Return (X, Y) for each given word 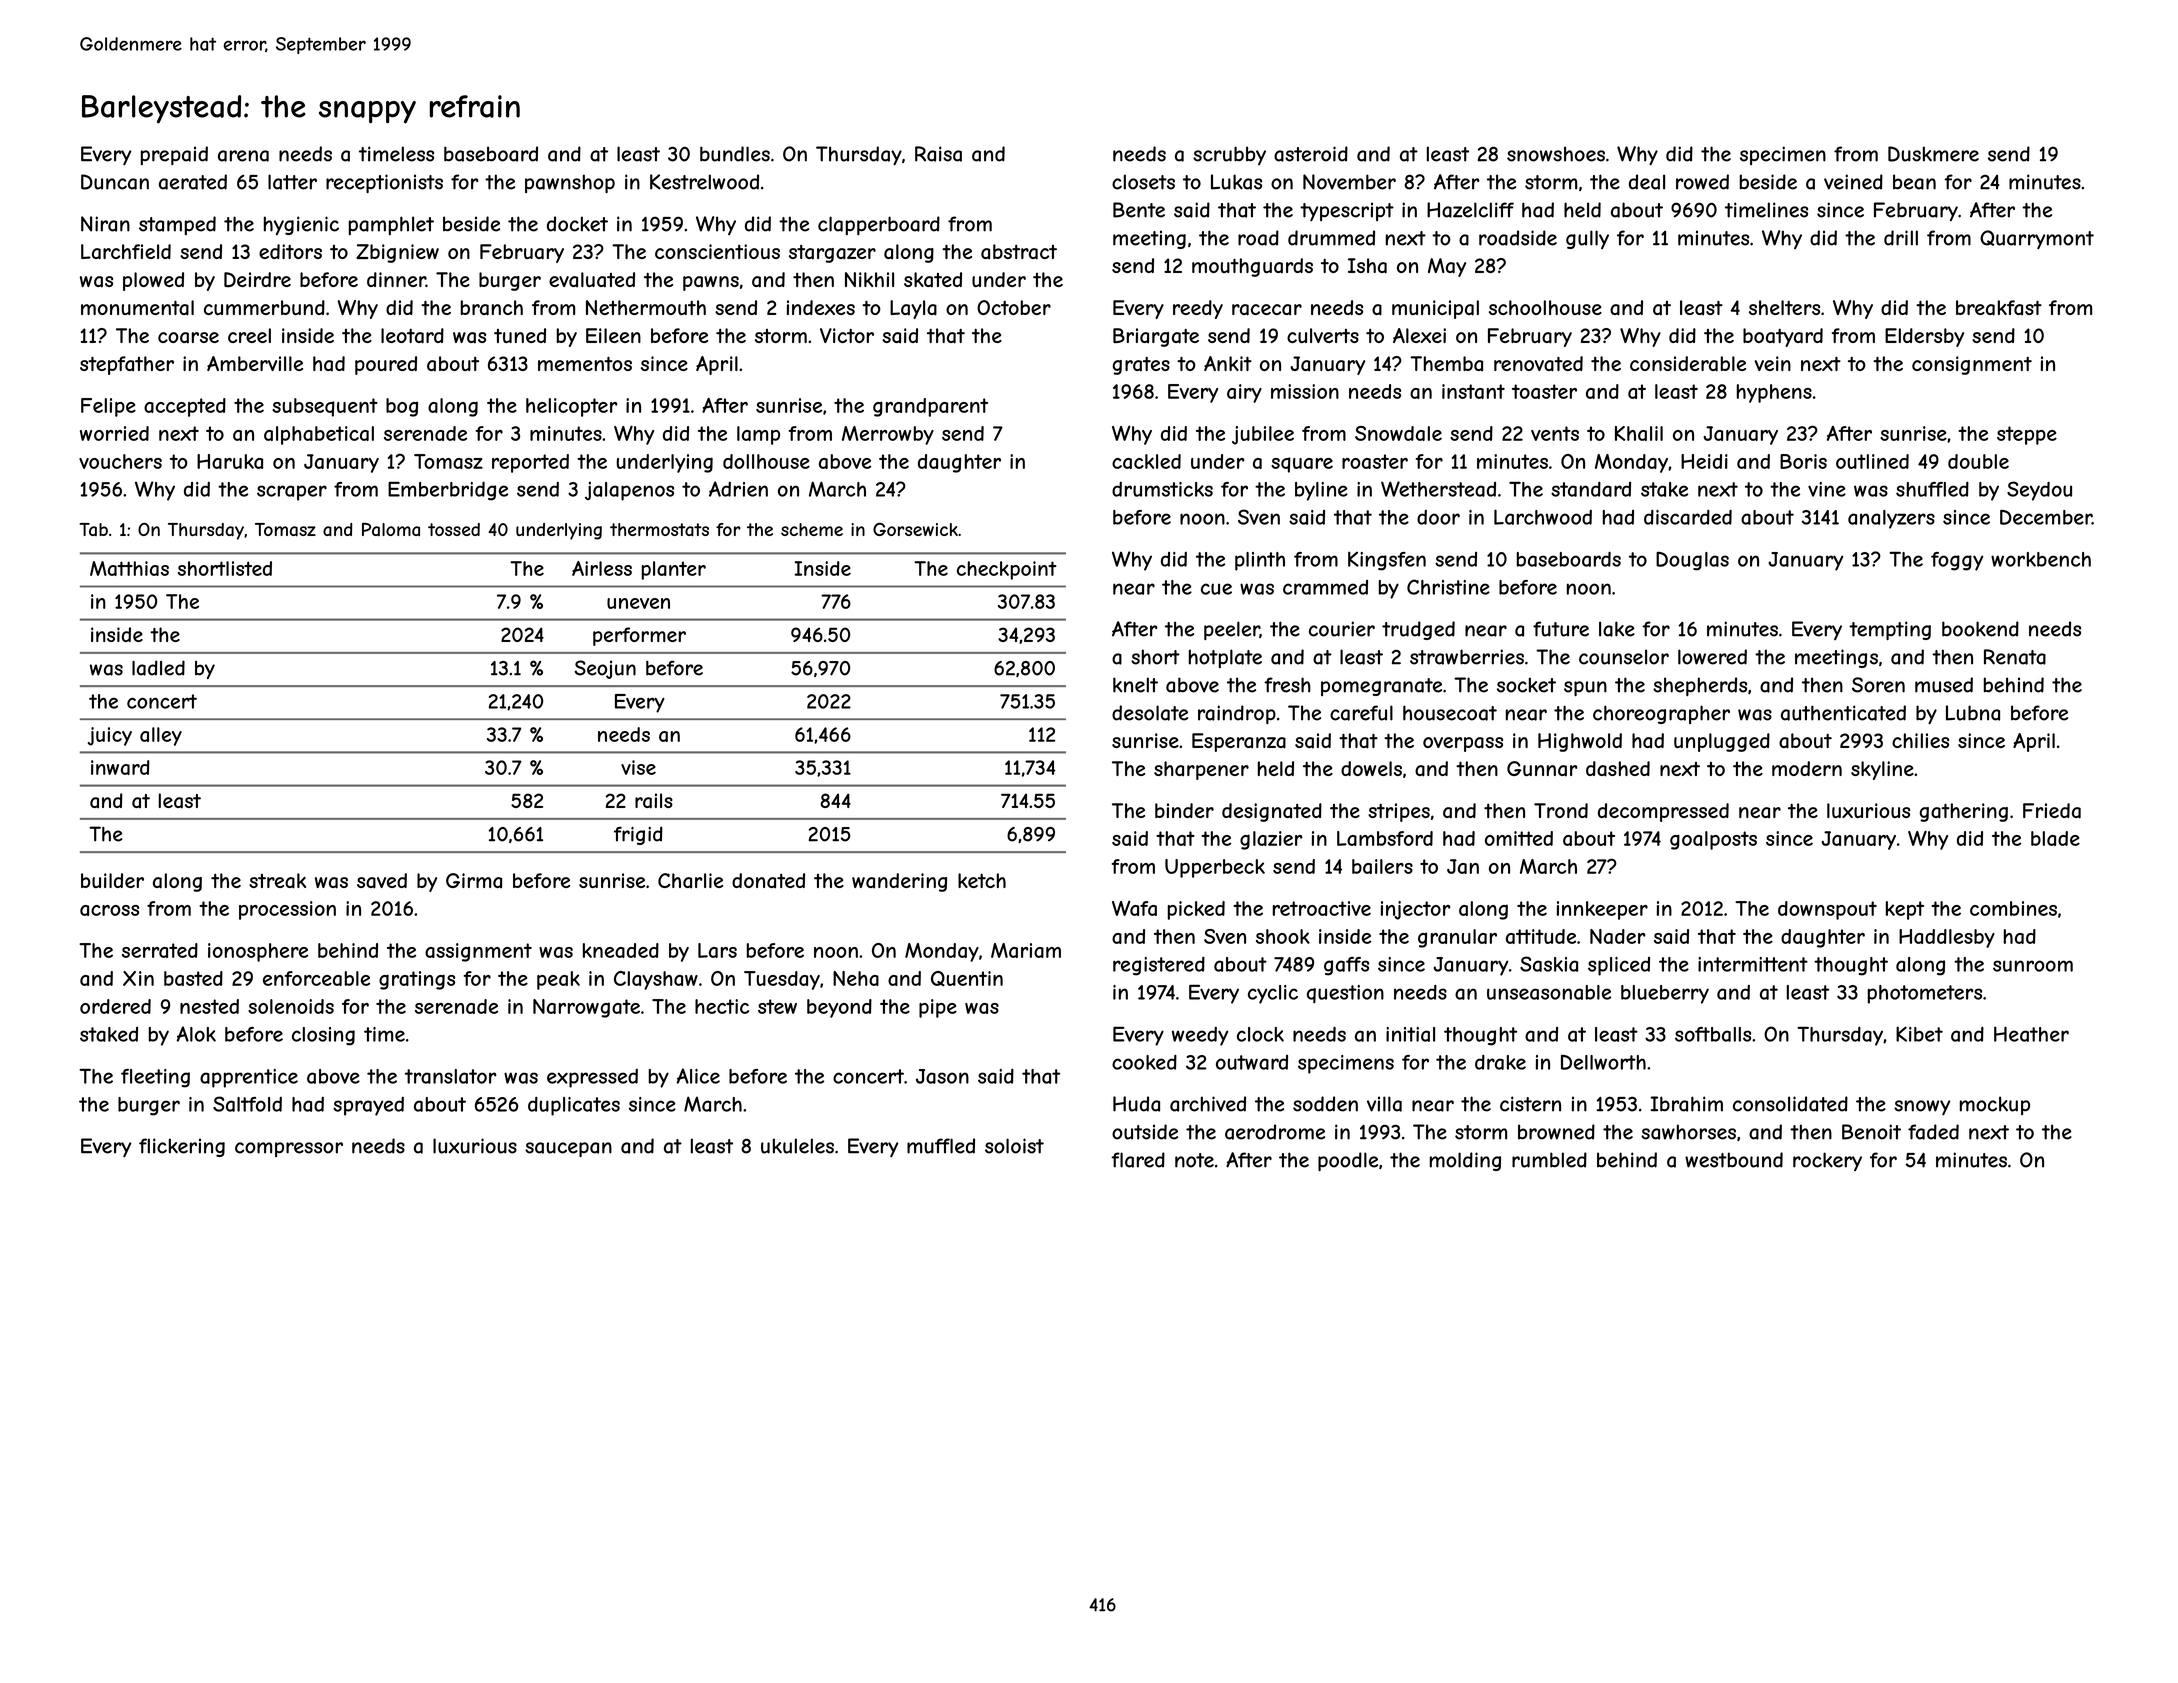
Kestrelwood (704, 182)
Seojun (605, 669)
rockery (1827, 1161)
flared (1138, 1160)
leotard (412, 336)
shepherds (1700, 686)
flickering (182, 1147)
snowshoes (1556, 154)
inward (120, 767)
